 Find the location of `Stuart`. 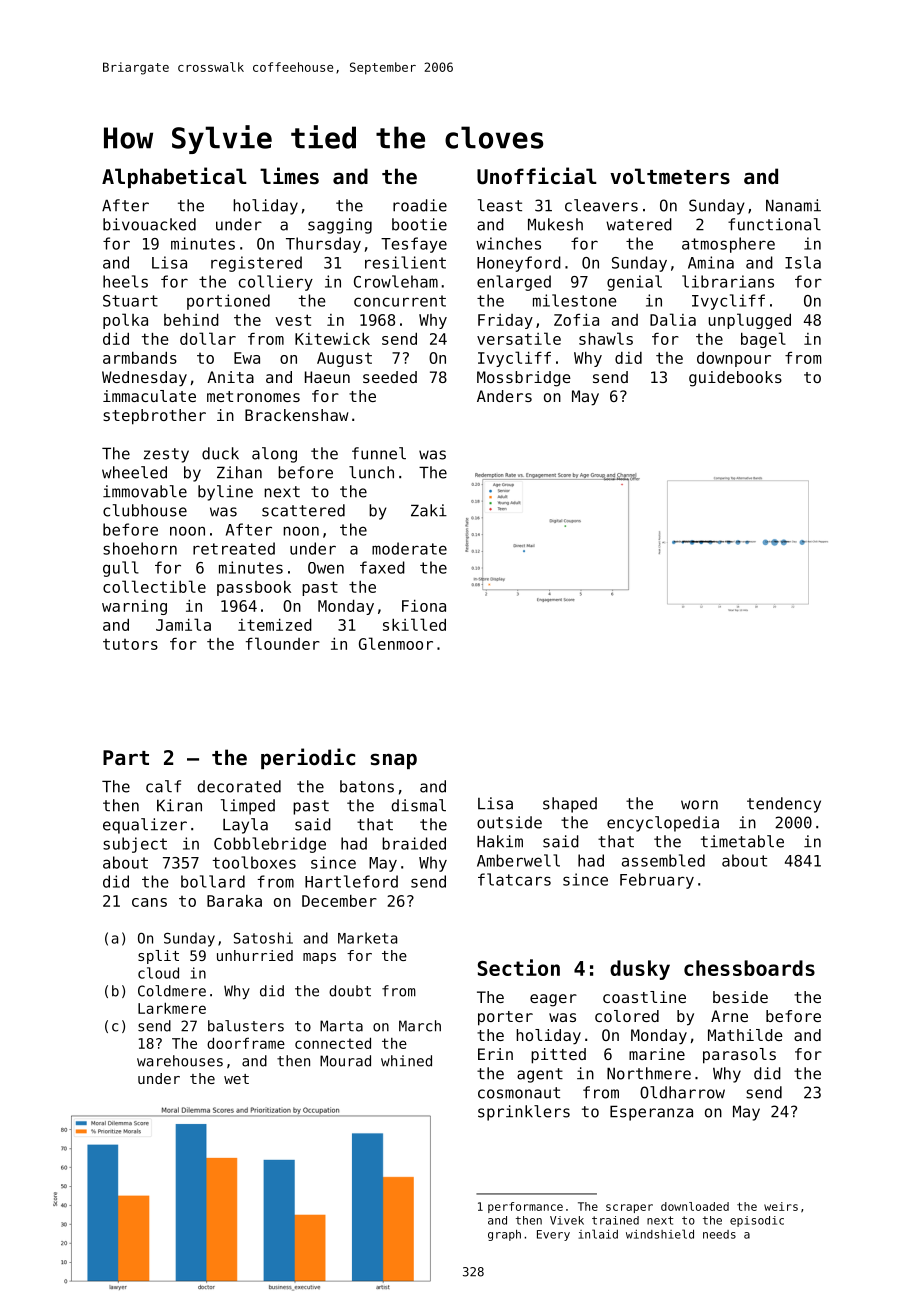

Stuart is located at coordinates (130, 301).
